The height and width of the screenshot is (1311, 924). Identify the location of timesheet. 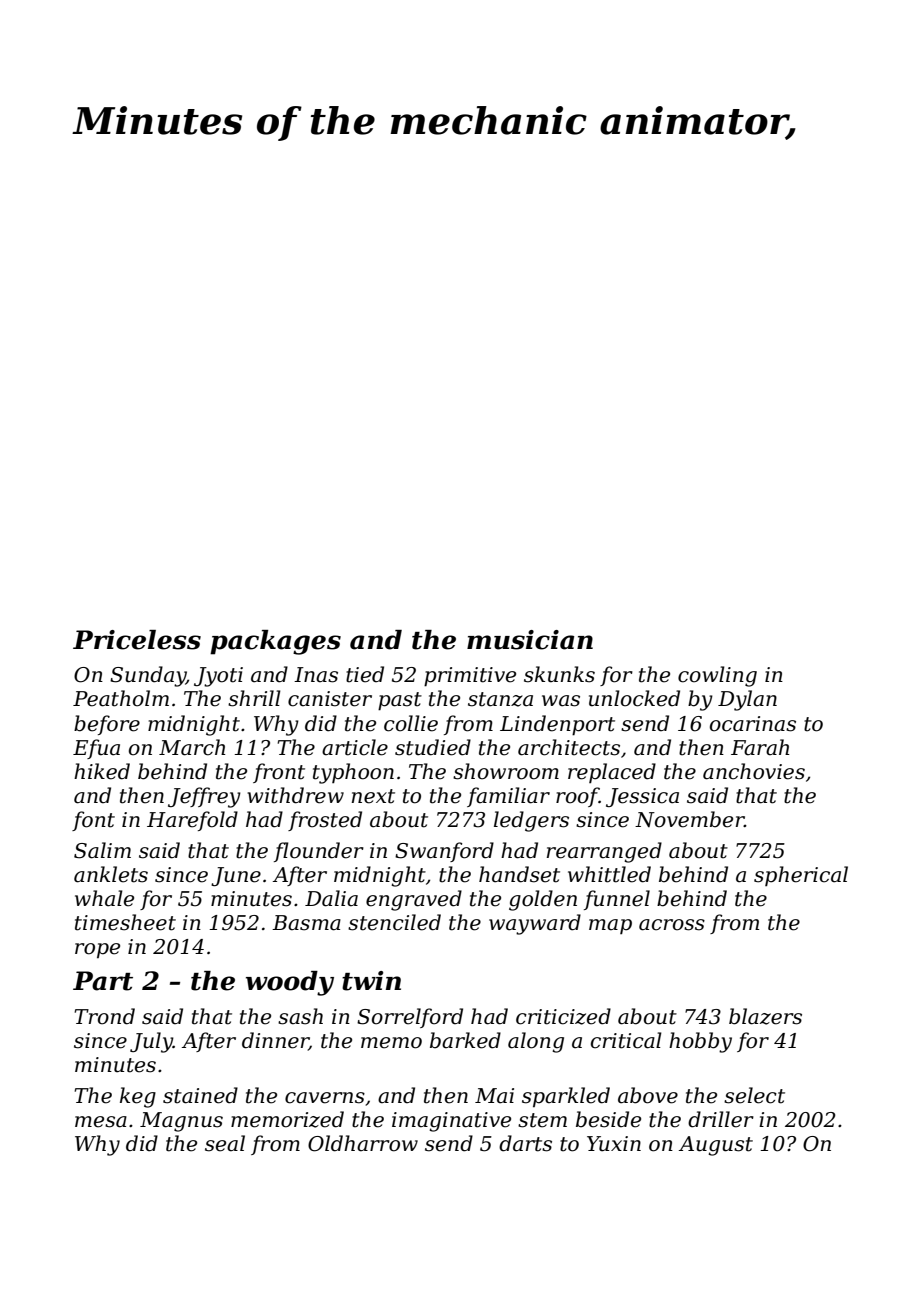
(125, 922).
